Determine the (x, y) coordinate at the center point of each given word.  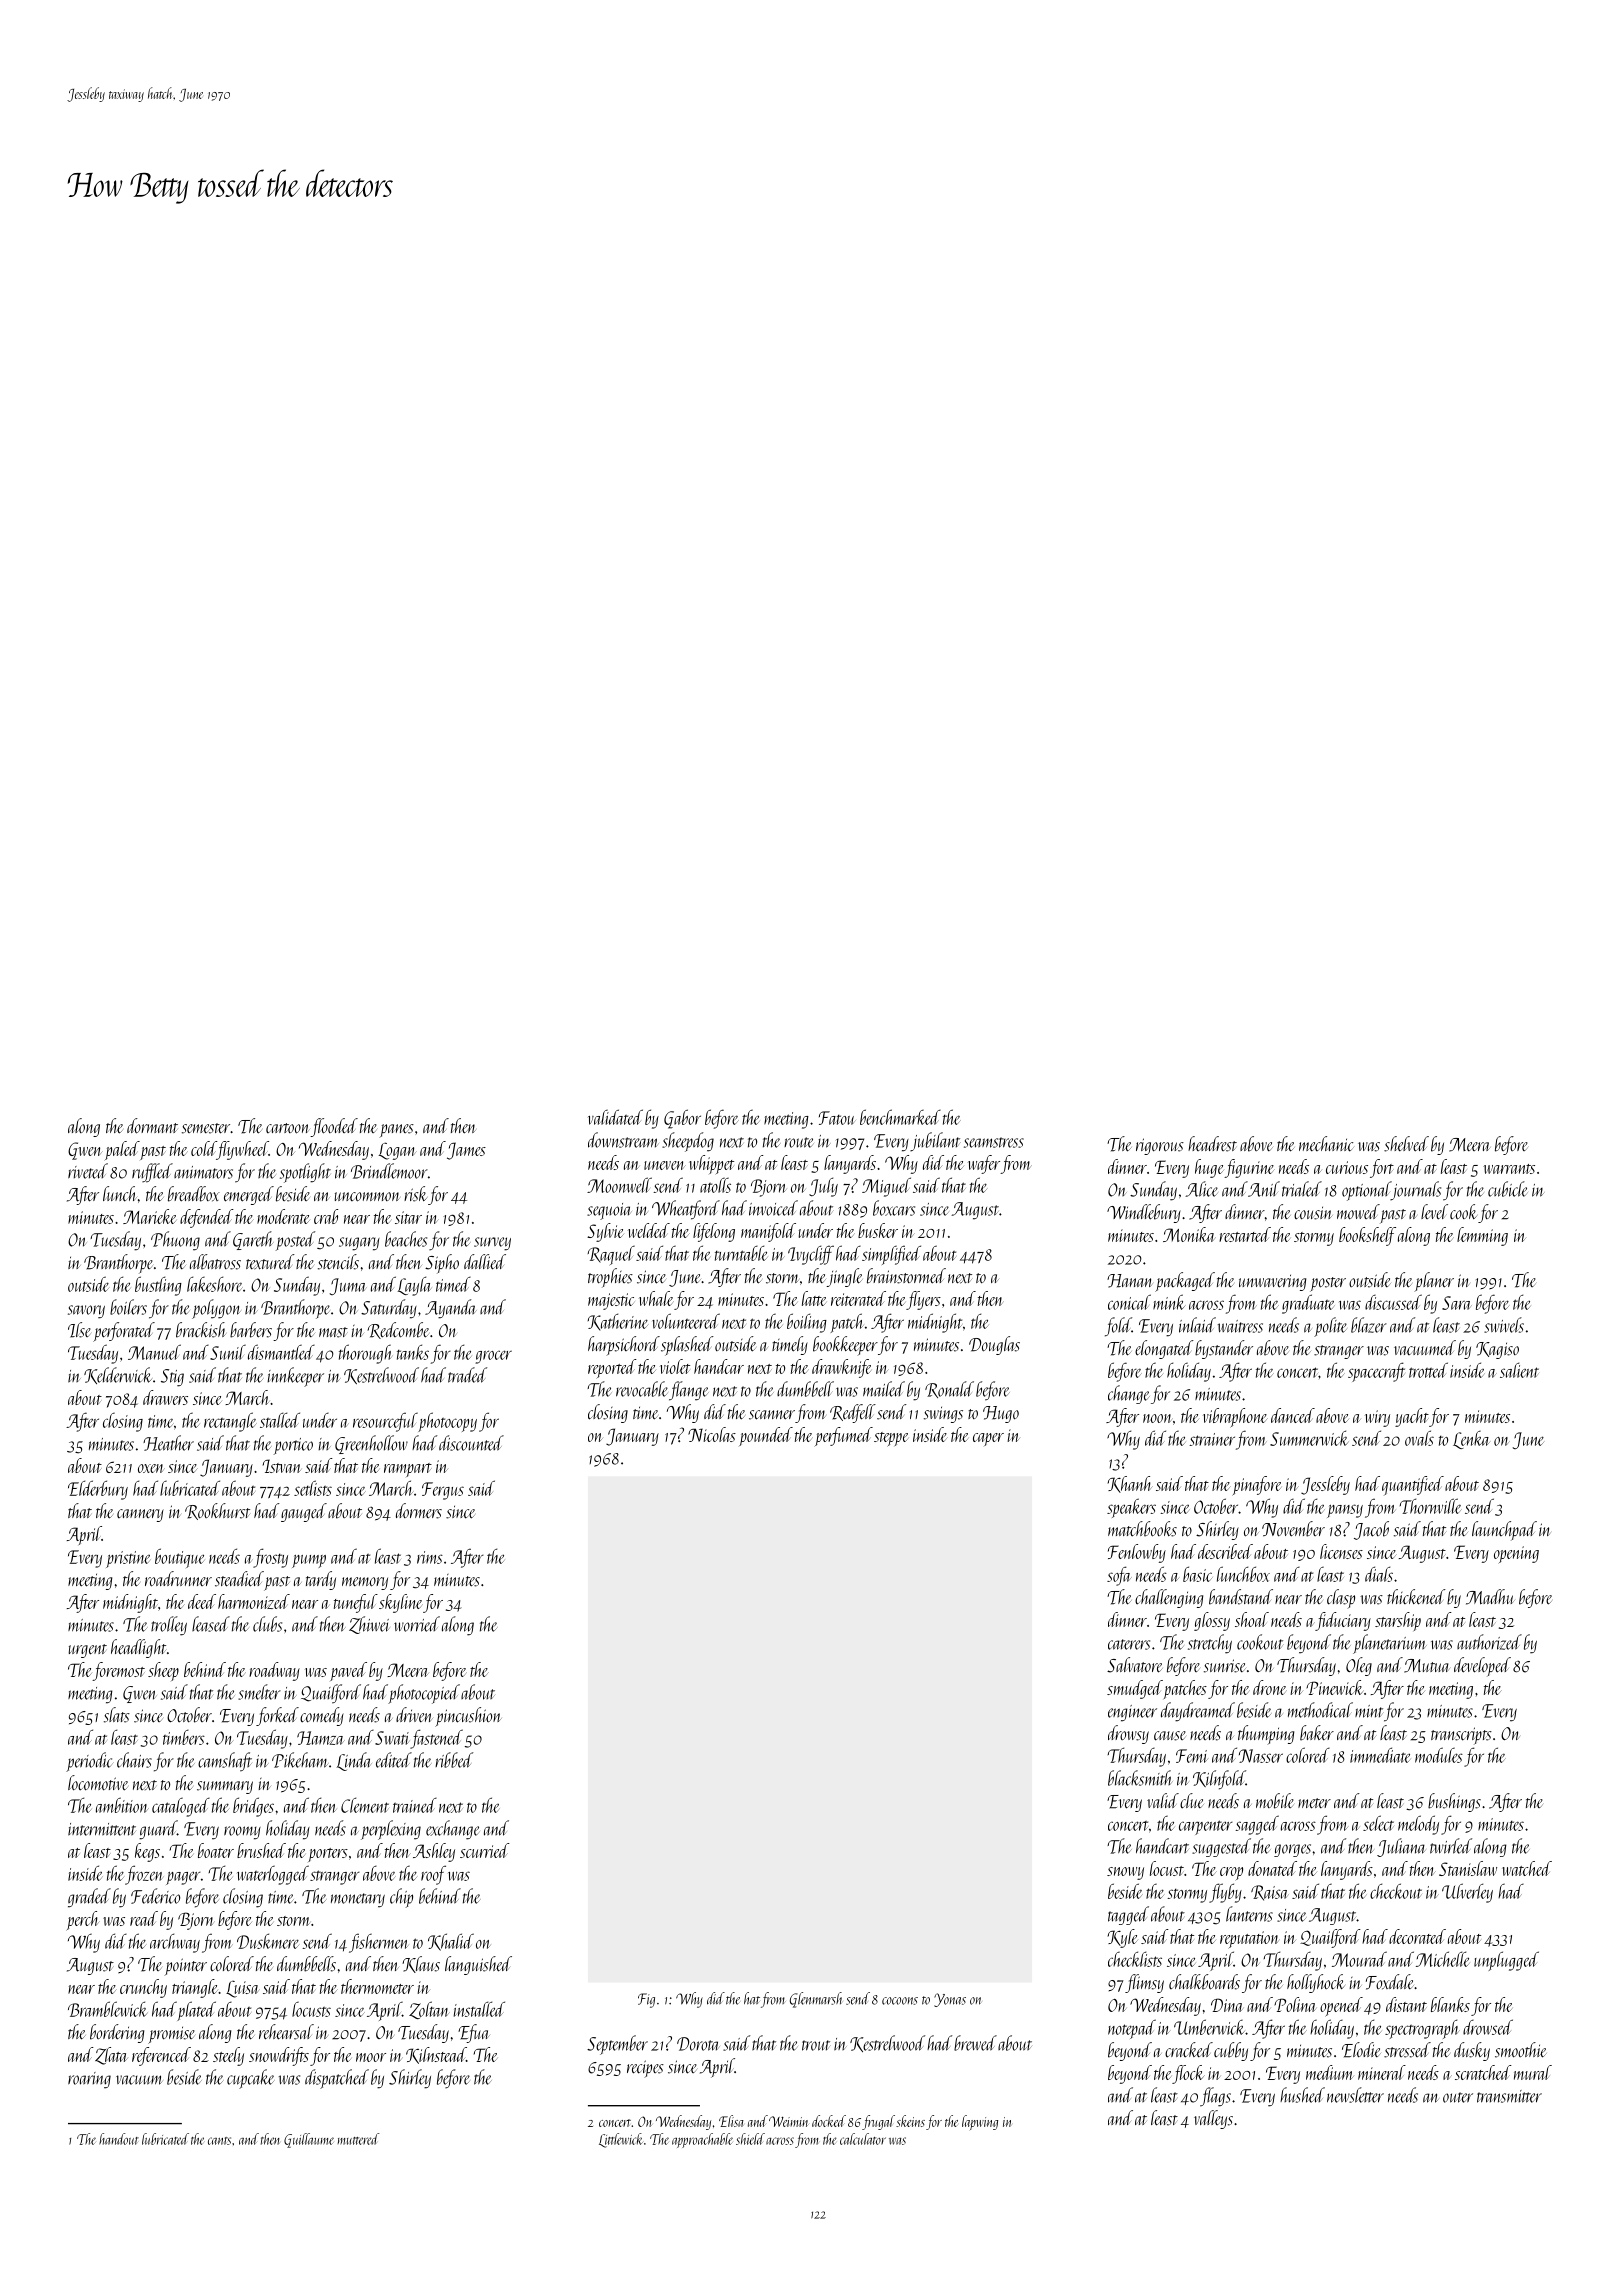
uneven (665, 1165)
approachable (702, 2140)
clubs (267, 1624)
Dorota (698, 2044)
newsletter (1355, 2095)
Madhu (1490, 1597)
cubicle (1507, 1189)
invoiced (773, 1208)
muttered (358, 2139)
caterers (1129, 1644)
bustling (158, 1286)
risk (415, 1194)
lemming (1482, 1236)
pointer (185, 1967)
